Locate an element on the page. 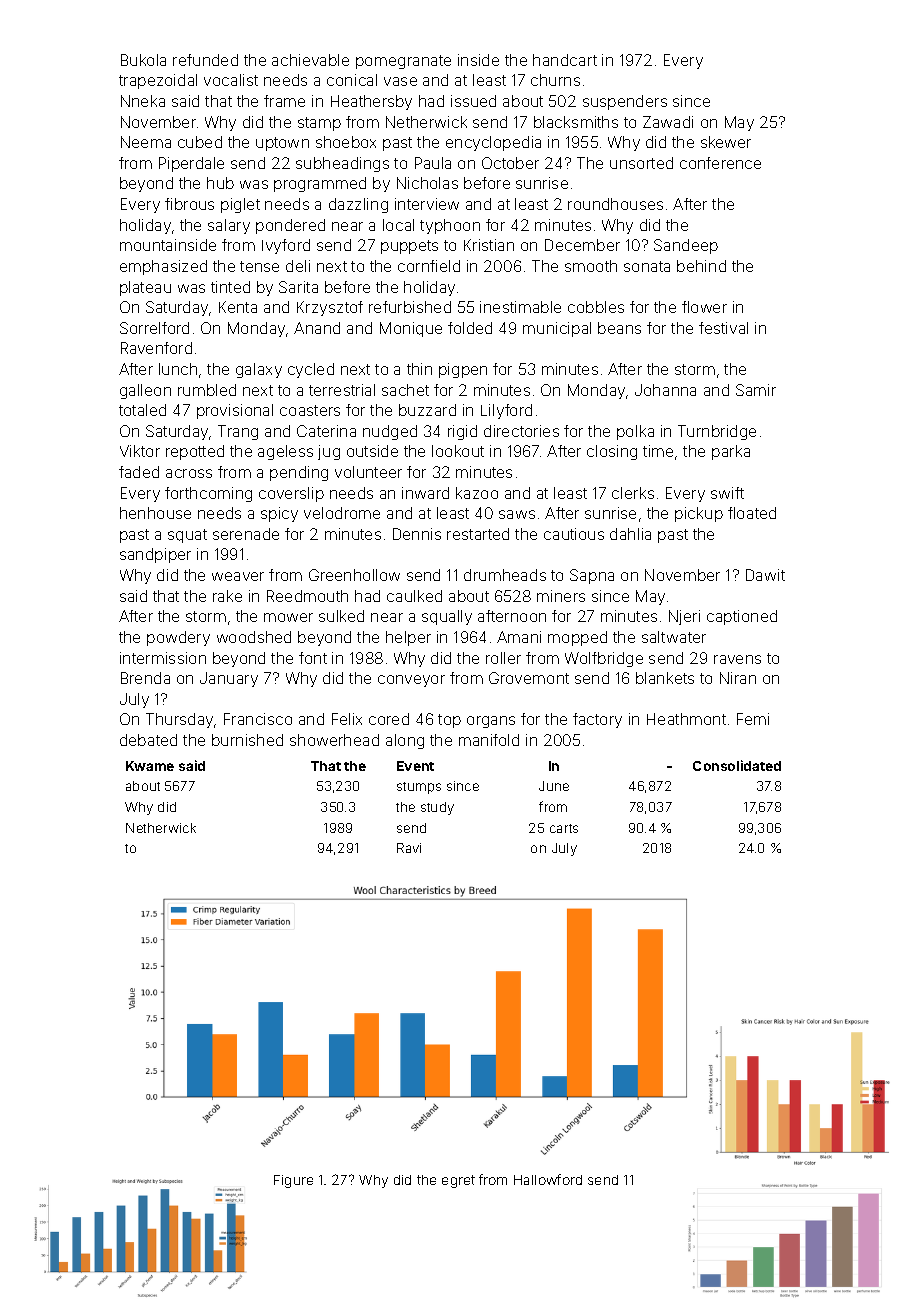 The width and height of the document is (908, 1316). handcart is located at coordinates (565, 60).
